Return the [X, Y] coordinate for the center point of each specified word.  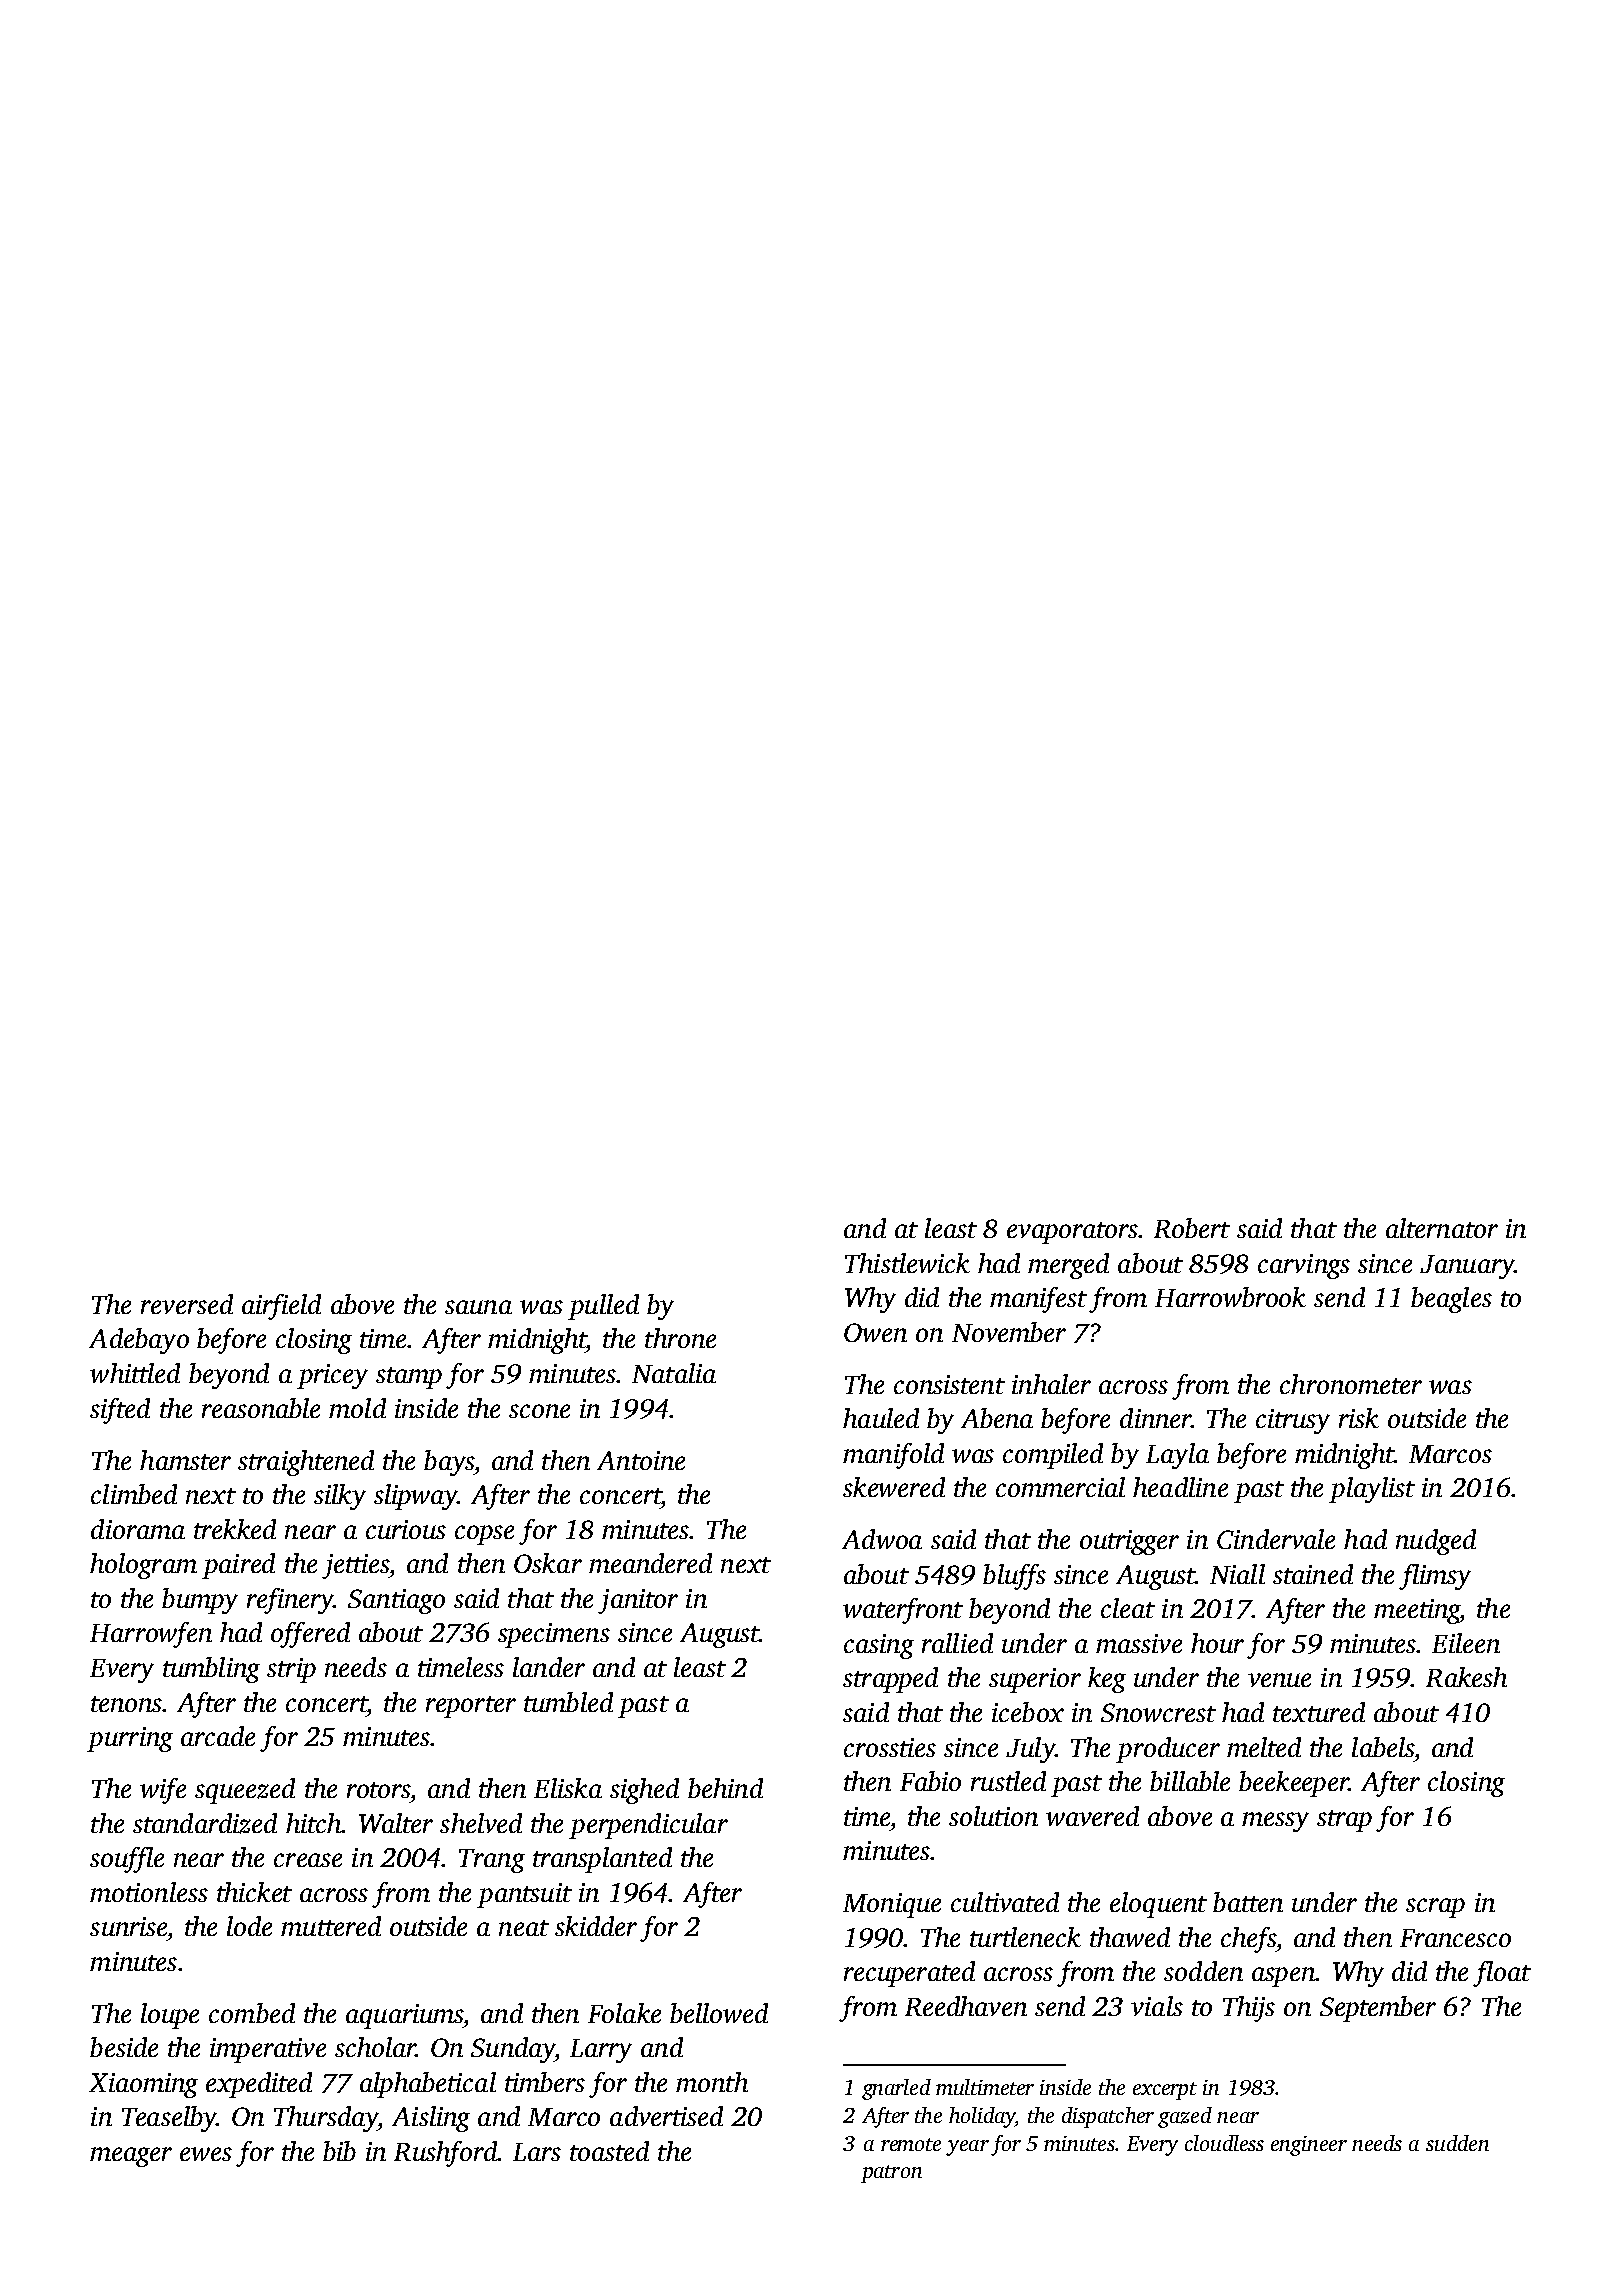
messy [1275, 1822]
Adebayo [139, 1341]
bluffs [1014, 1577]
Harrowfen [151, 1635]
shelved [481, 1823]
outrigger [1129, 1542]
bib [339, 2151]
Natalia [674, 1373]
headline [1180, 1487]
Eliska [568, 1788]
